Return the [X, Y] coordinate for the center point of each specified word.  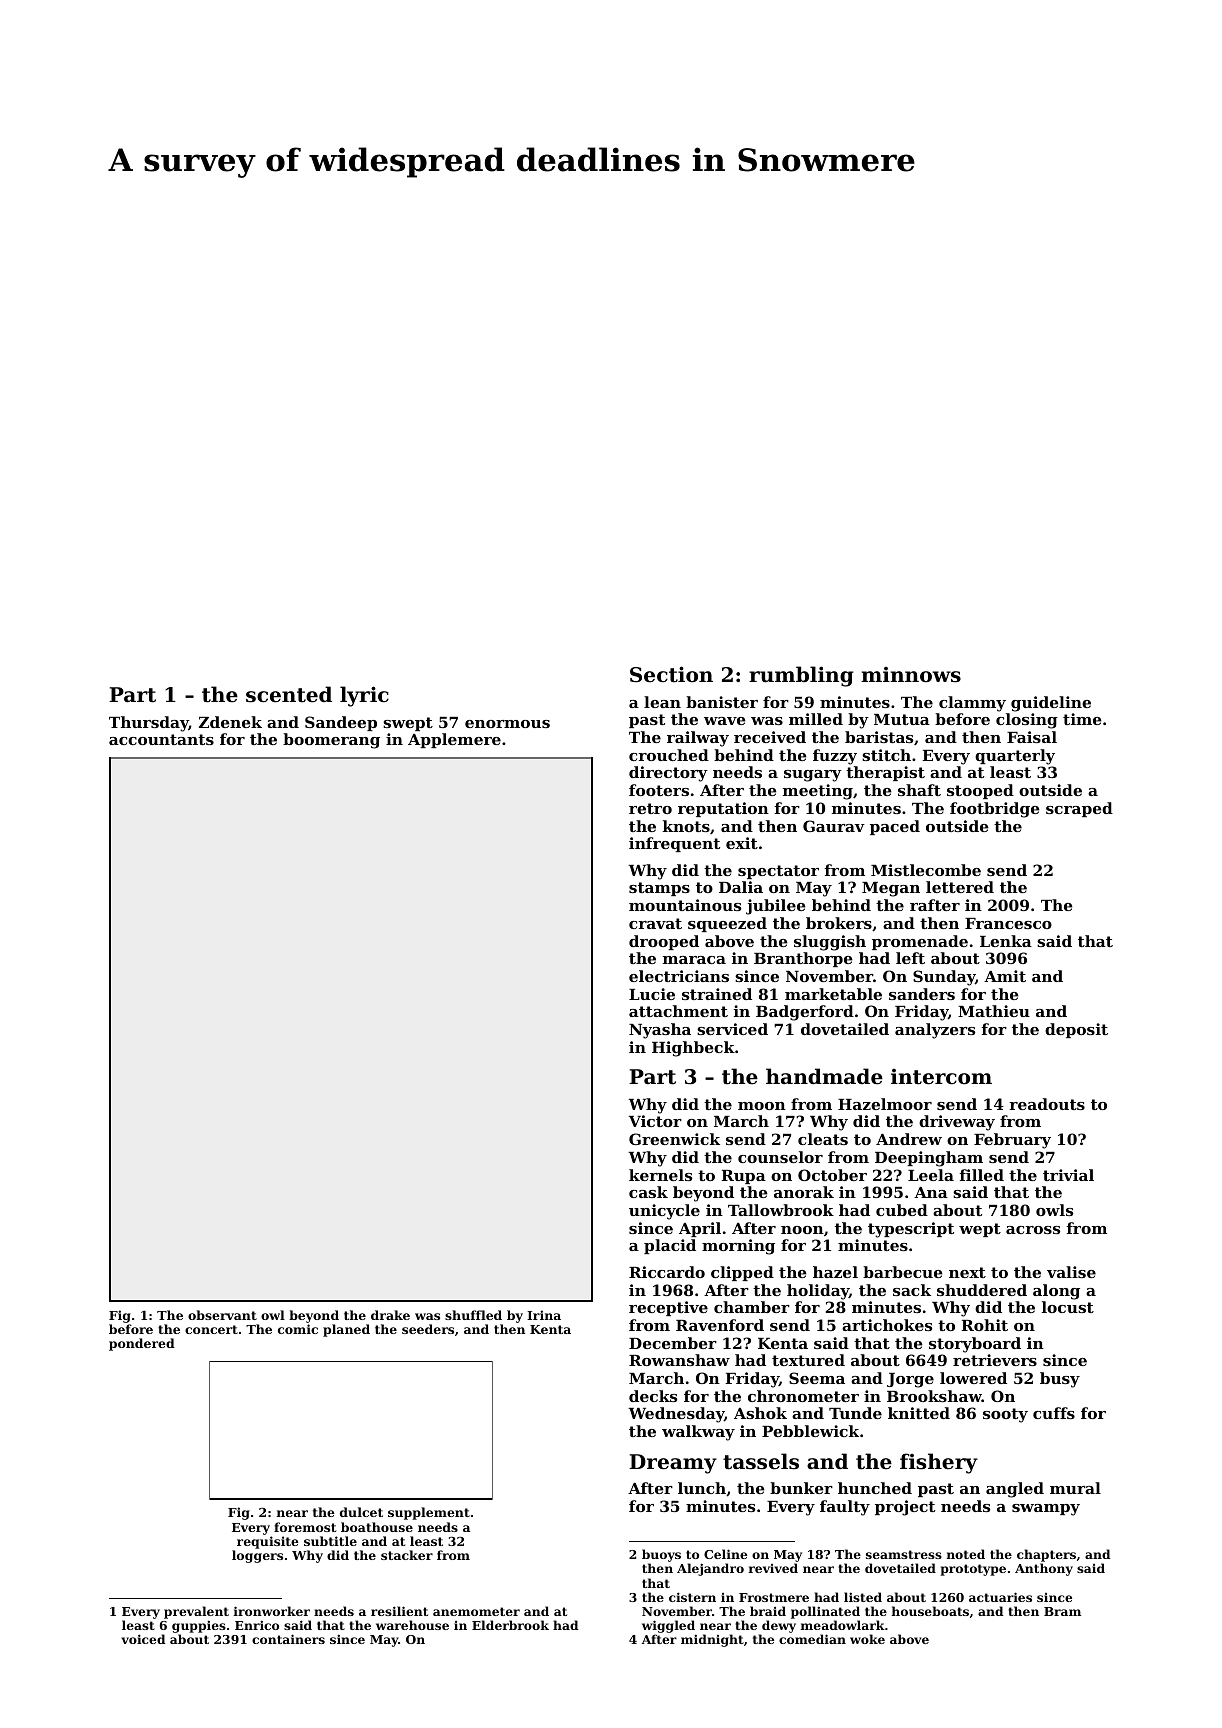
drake [390, 1315]
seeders [428, 1329]
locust [1068, 1307]
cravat [655, 923]
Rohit [984, 1325]
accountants [161, 739]
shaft [919, 790]
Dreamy [673, 1464]
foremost [305, 1527]
